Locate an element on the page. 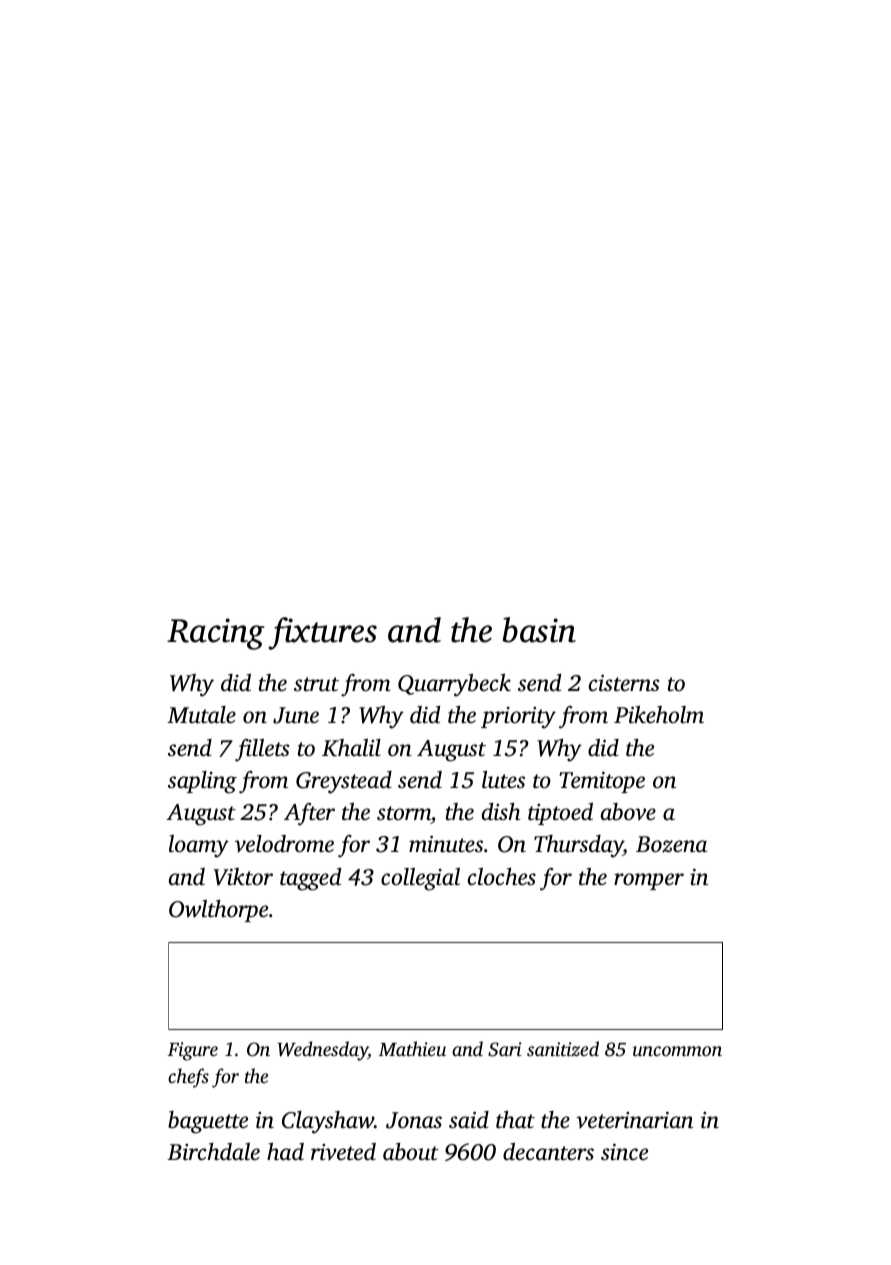 Image resolution: width=891 pixels, height=1265 pixels. romper is located at coordinates (649, 881).
